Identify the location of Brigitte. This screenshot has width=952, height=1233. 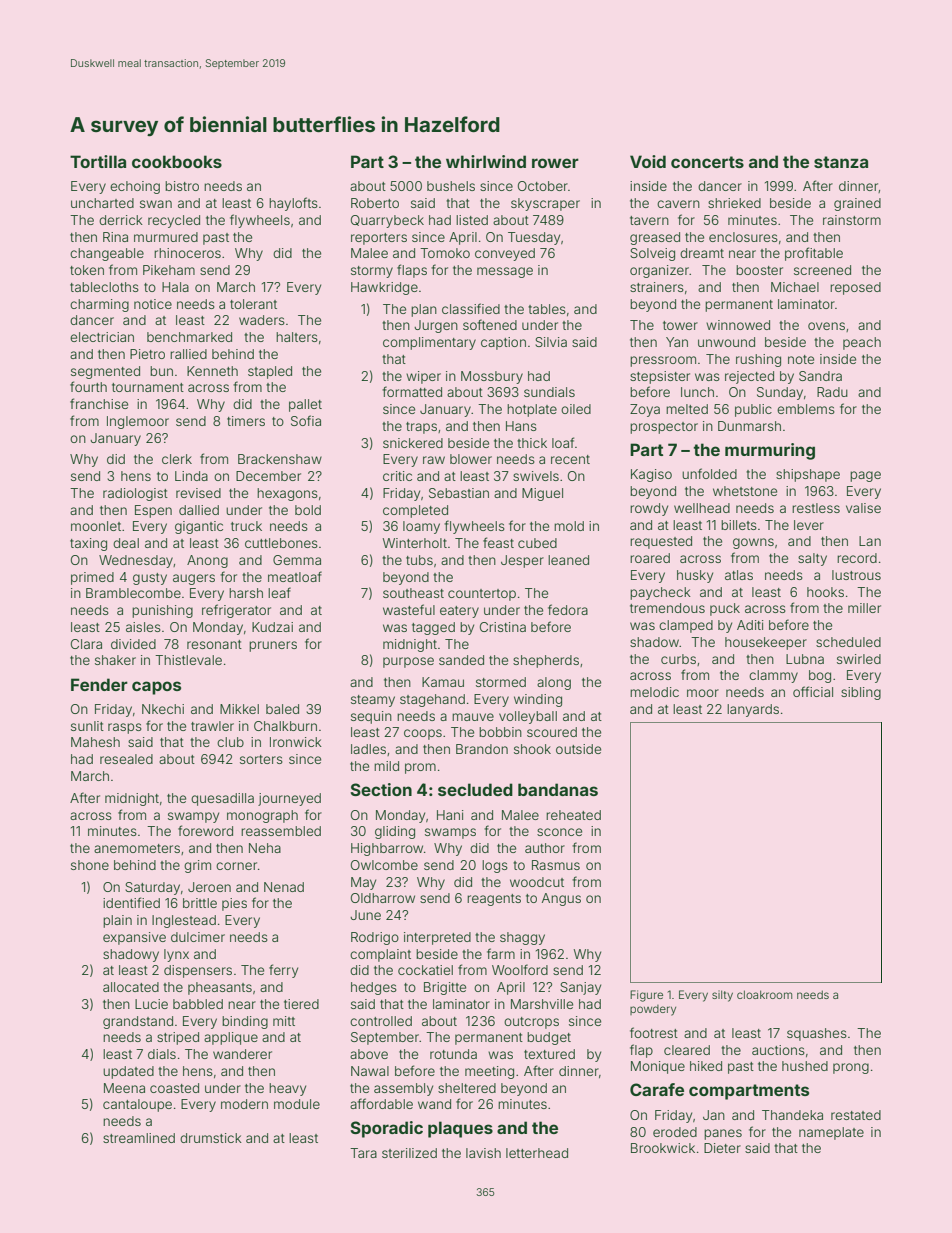
(445, 988).
